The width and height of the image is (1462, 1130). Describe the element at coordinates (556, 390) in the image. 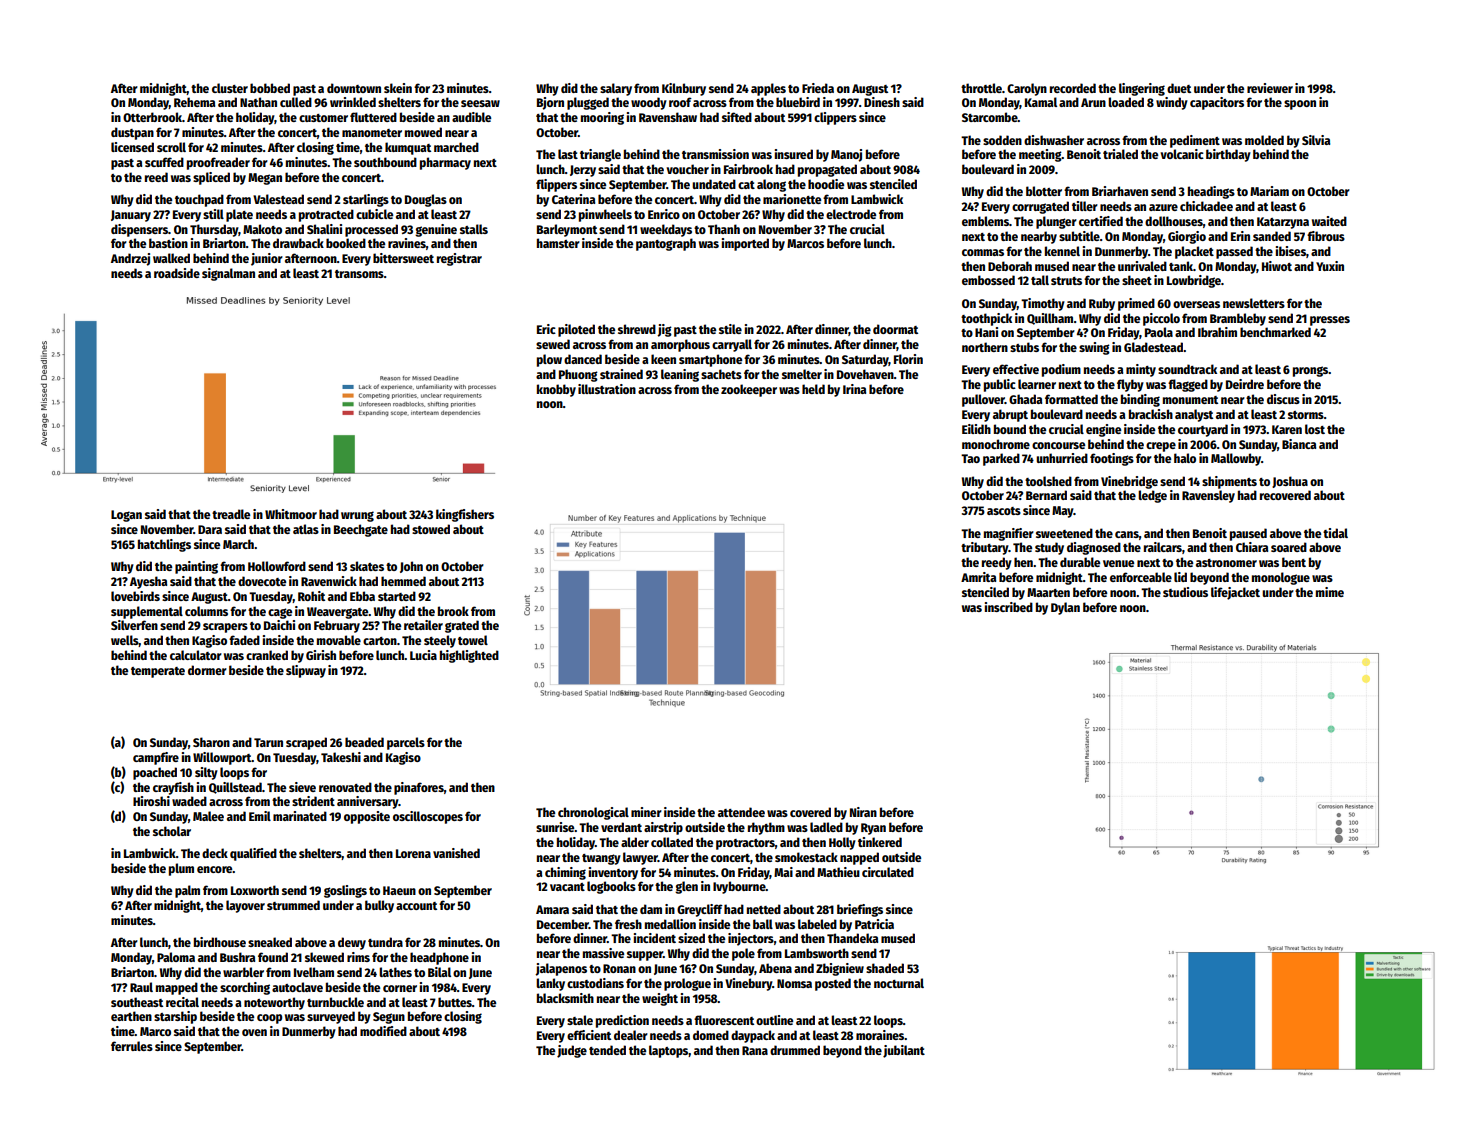

I see `knobby` at that location.
